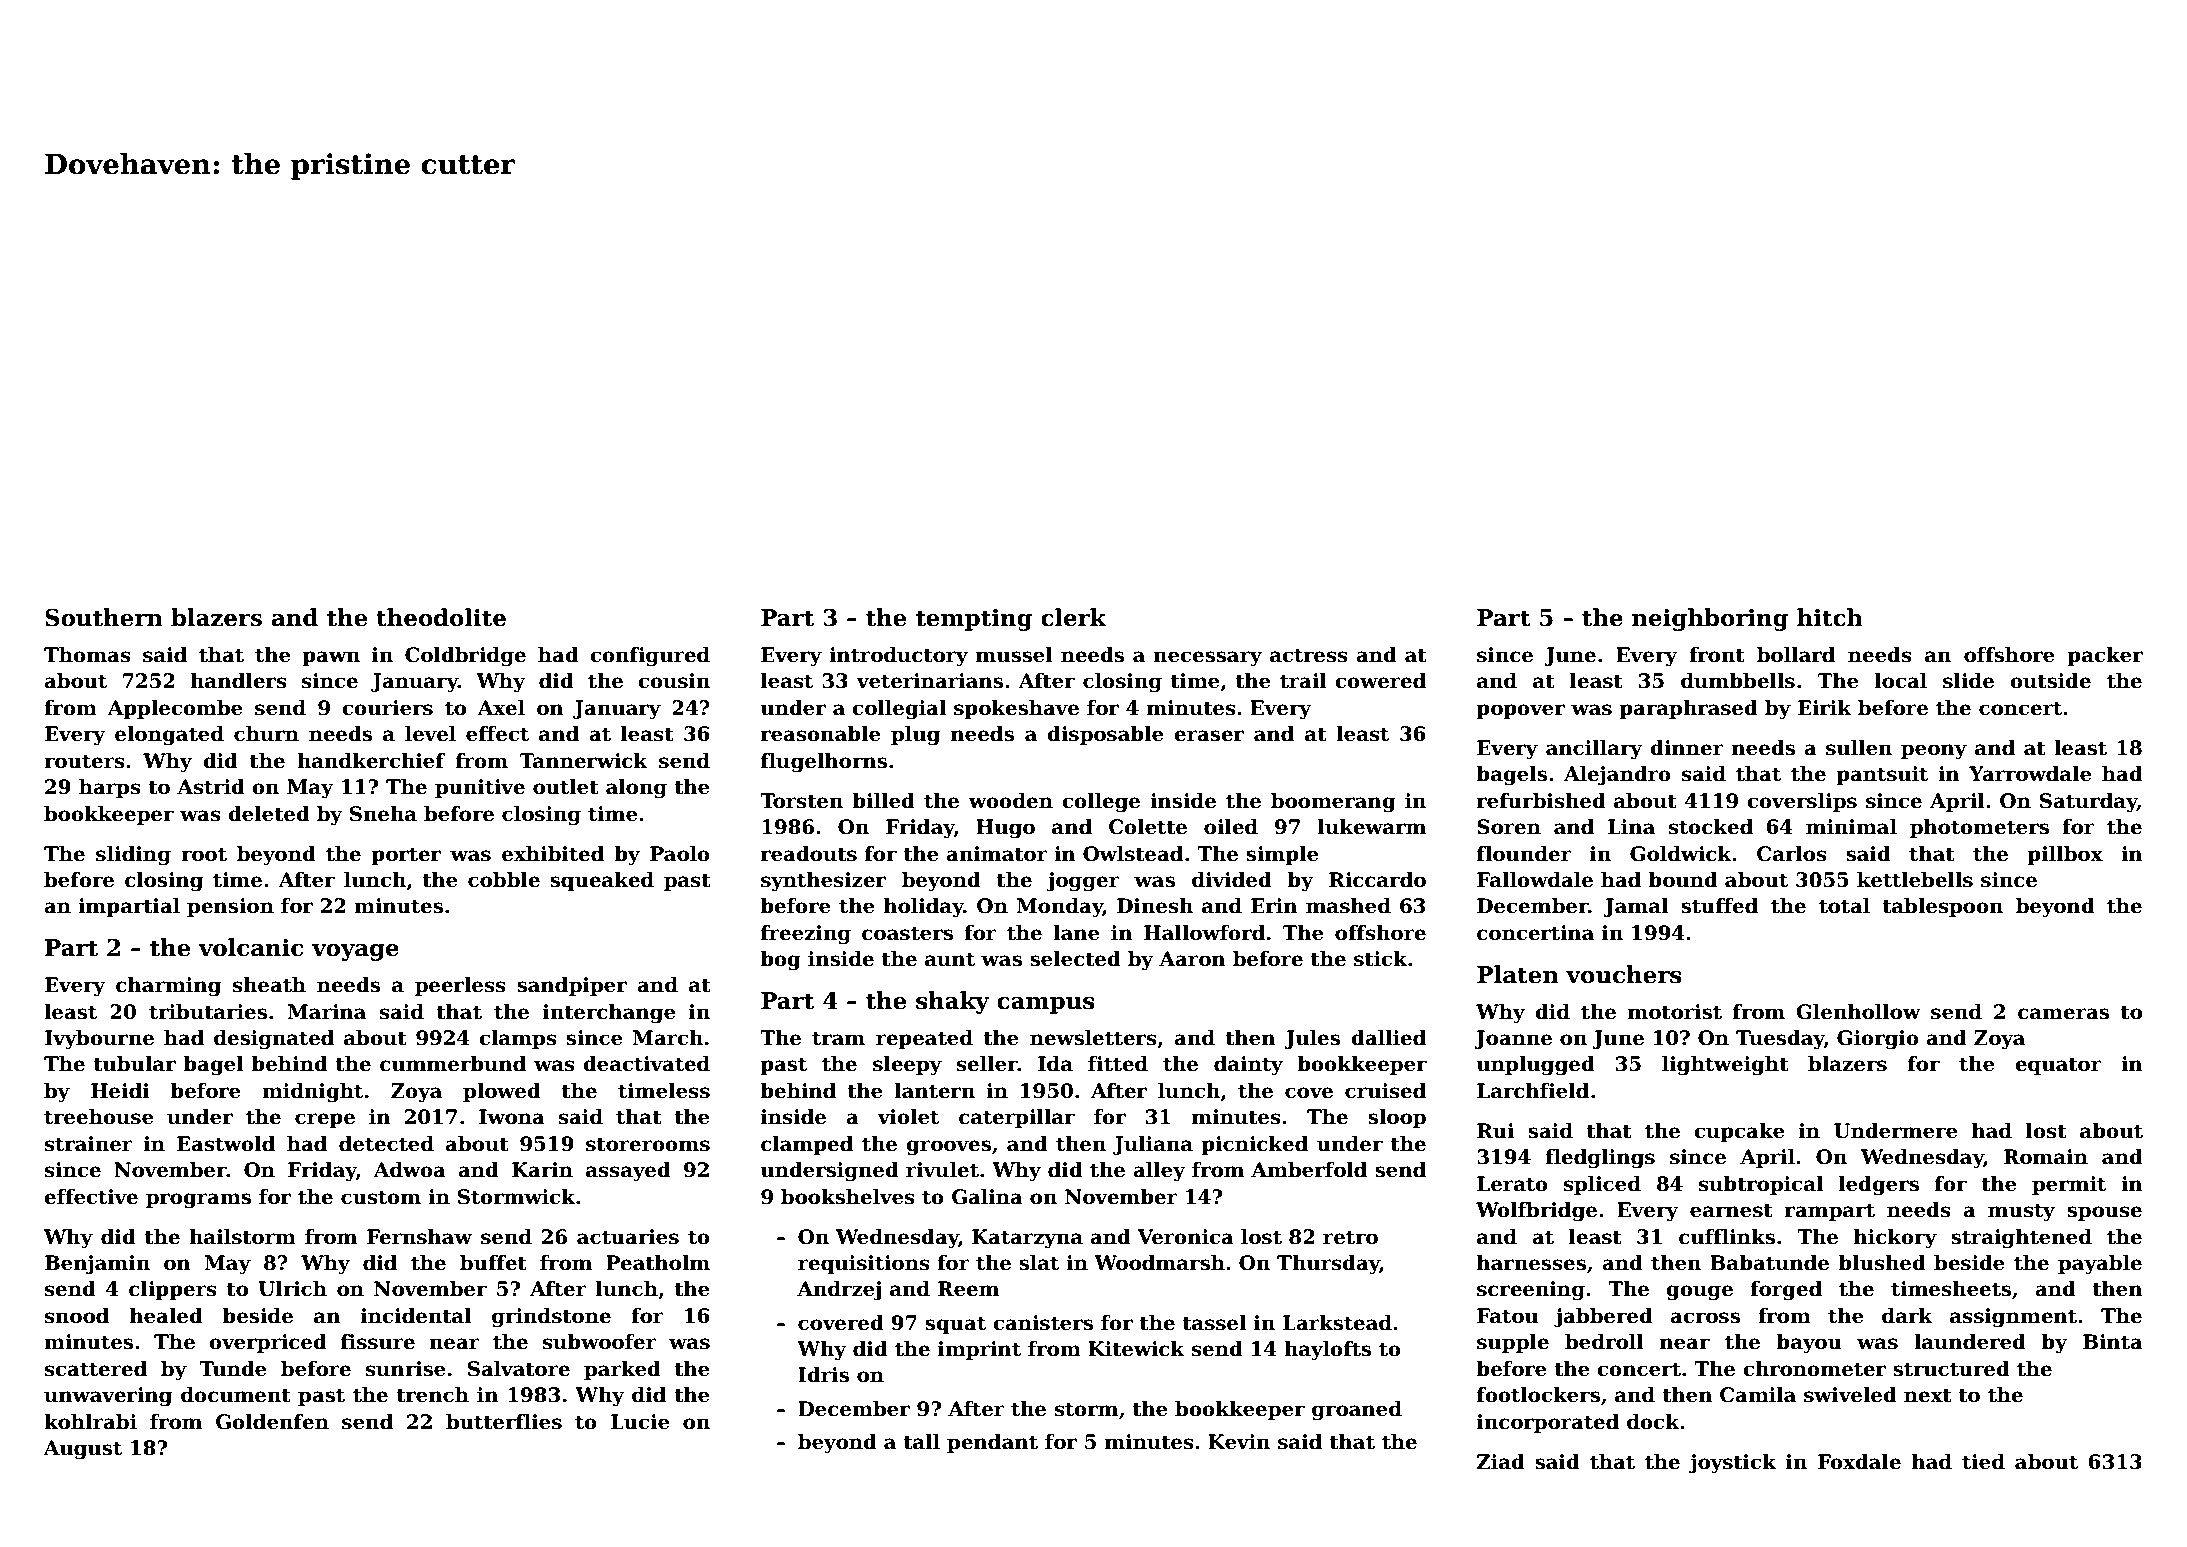 This page has height=1547, width=2187. I want to click on retro, so click(1350, 1237).
